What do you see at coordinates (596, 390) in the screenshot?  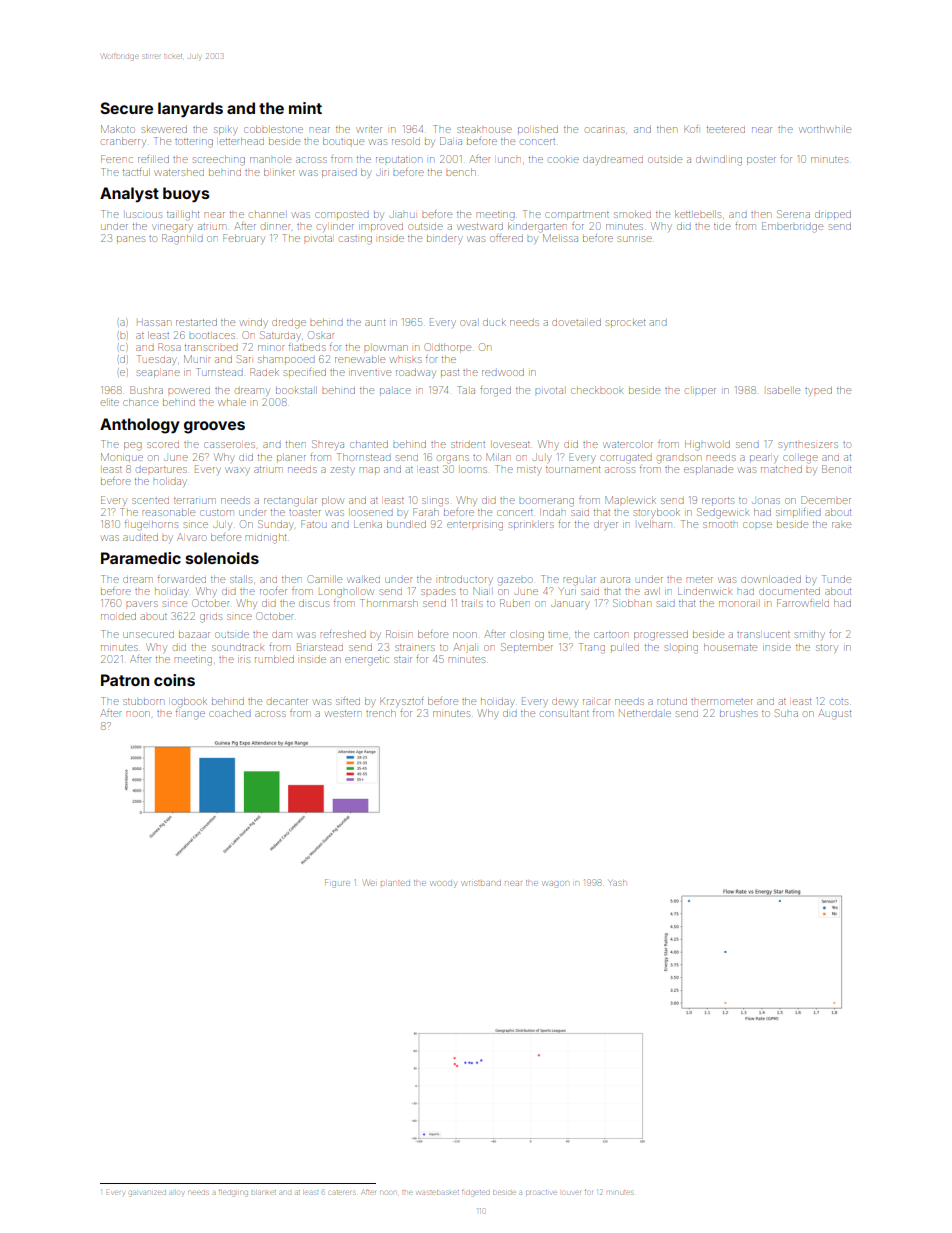 I see `checkbook` at bounding box center [596, 390].
